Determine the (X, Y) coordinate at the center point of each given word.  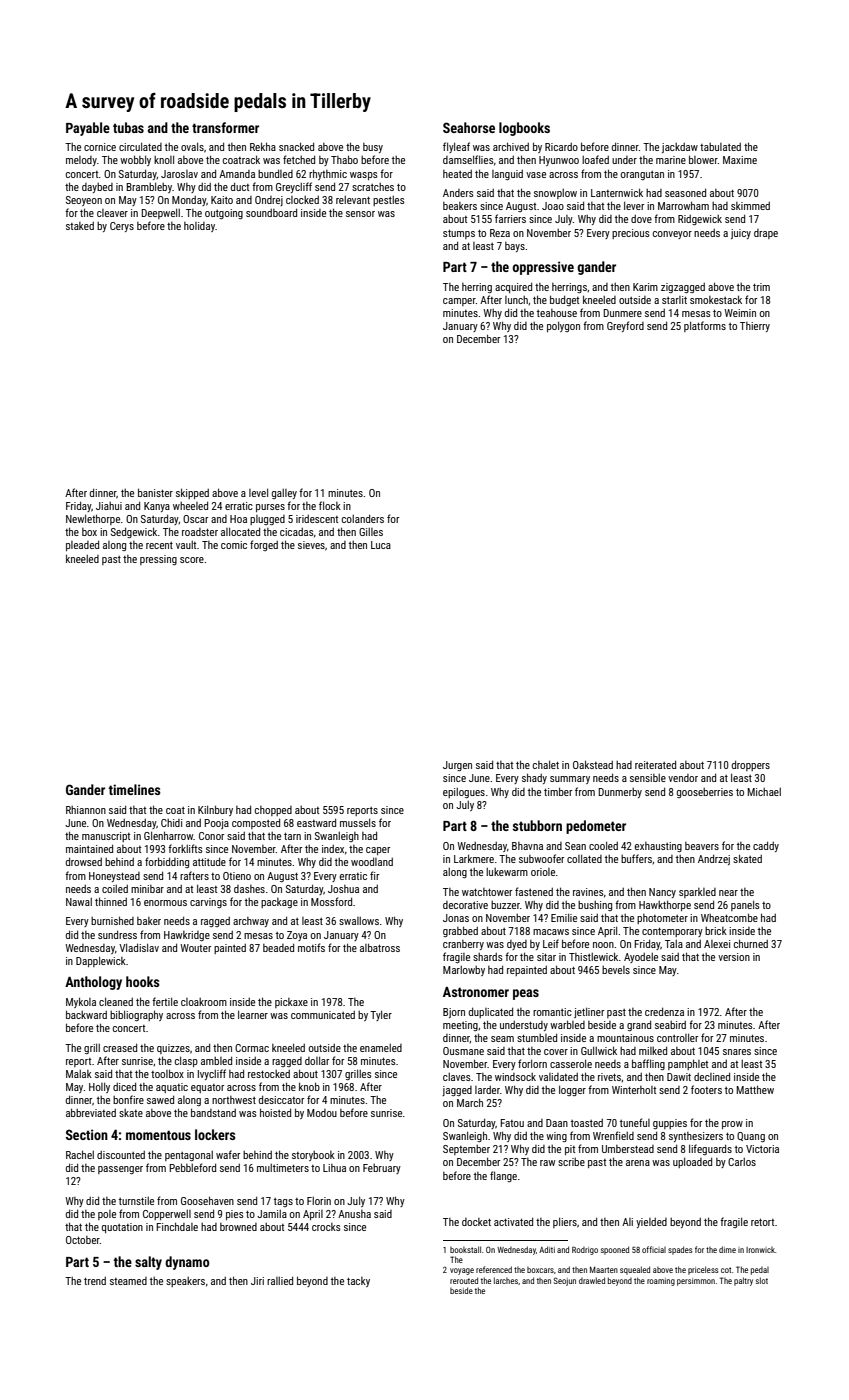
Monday (189, 201)
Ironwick (760, 1250)
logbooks (524, 129)
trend (95, 1281)
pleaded (82, 545)
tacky (358, 1282)
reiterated (655, 764)
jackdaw (680, 148)
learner (253, 1014)
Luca (381, 545)
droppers (751, 765)
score (192, 560)
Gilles (371, 532)
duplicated (491, 1012)
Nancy (662, 893)
